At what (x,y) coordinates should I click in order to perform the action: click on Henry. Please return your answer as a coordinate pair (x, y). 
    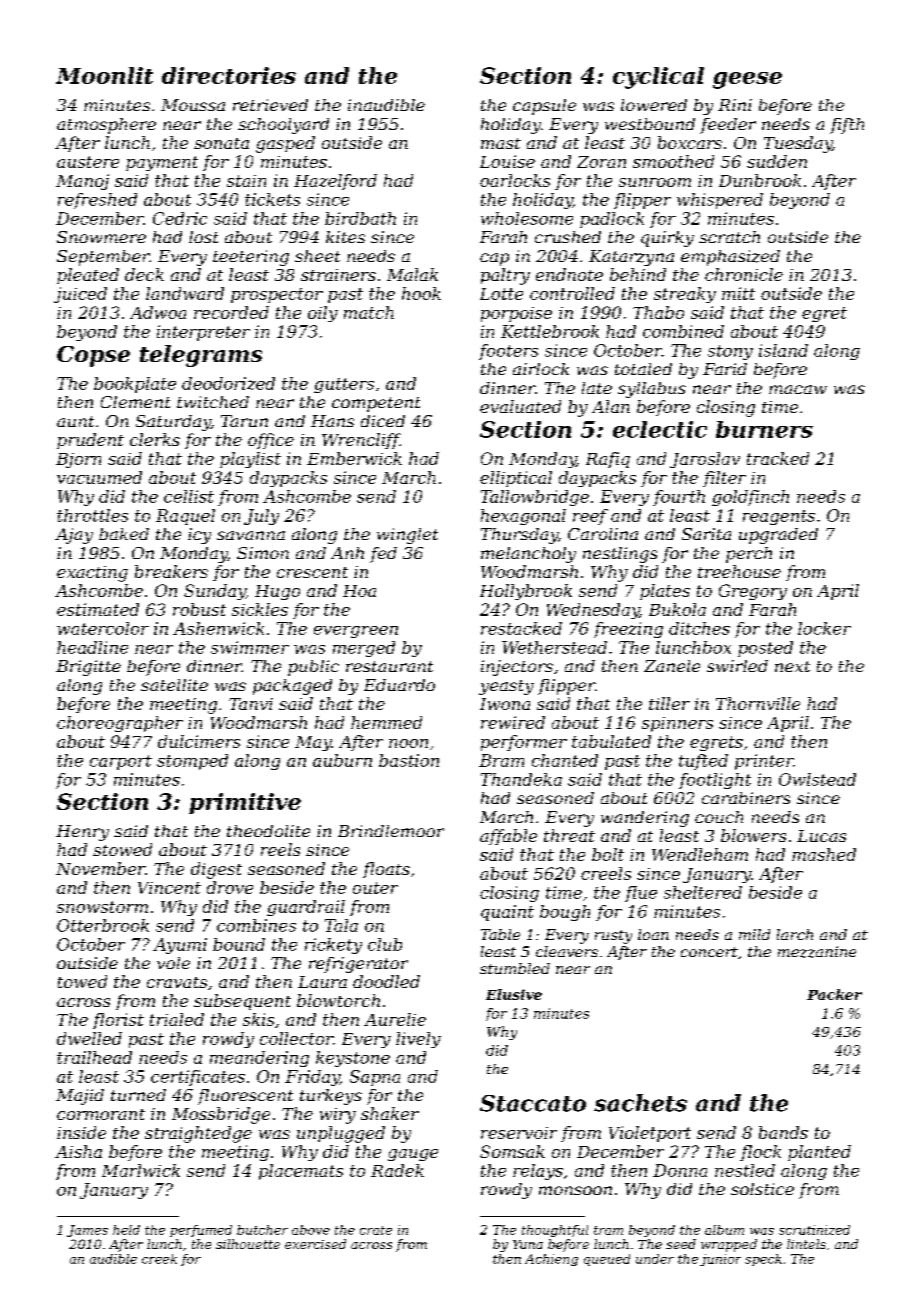
    Looking at the image, I should click on (82, 833).
